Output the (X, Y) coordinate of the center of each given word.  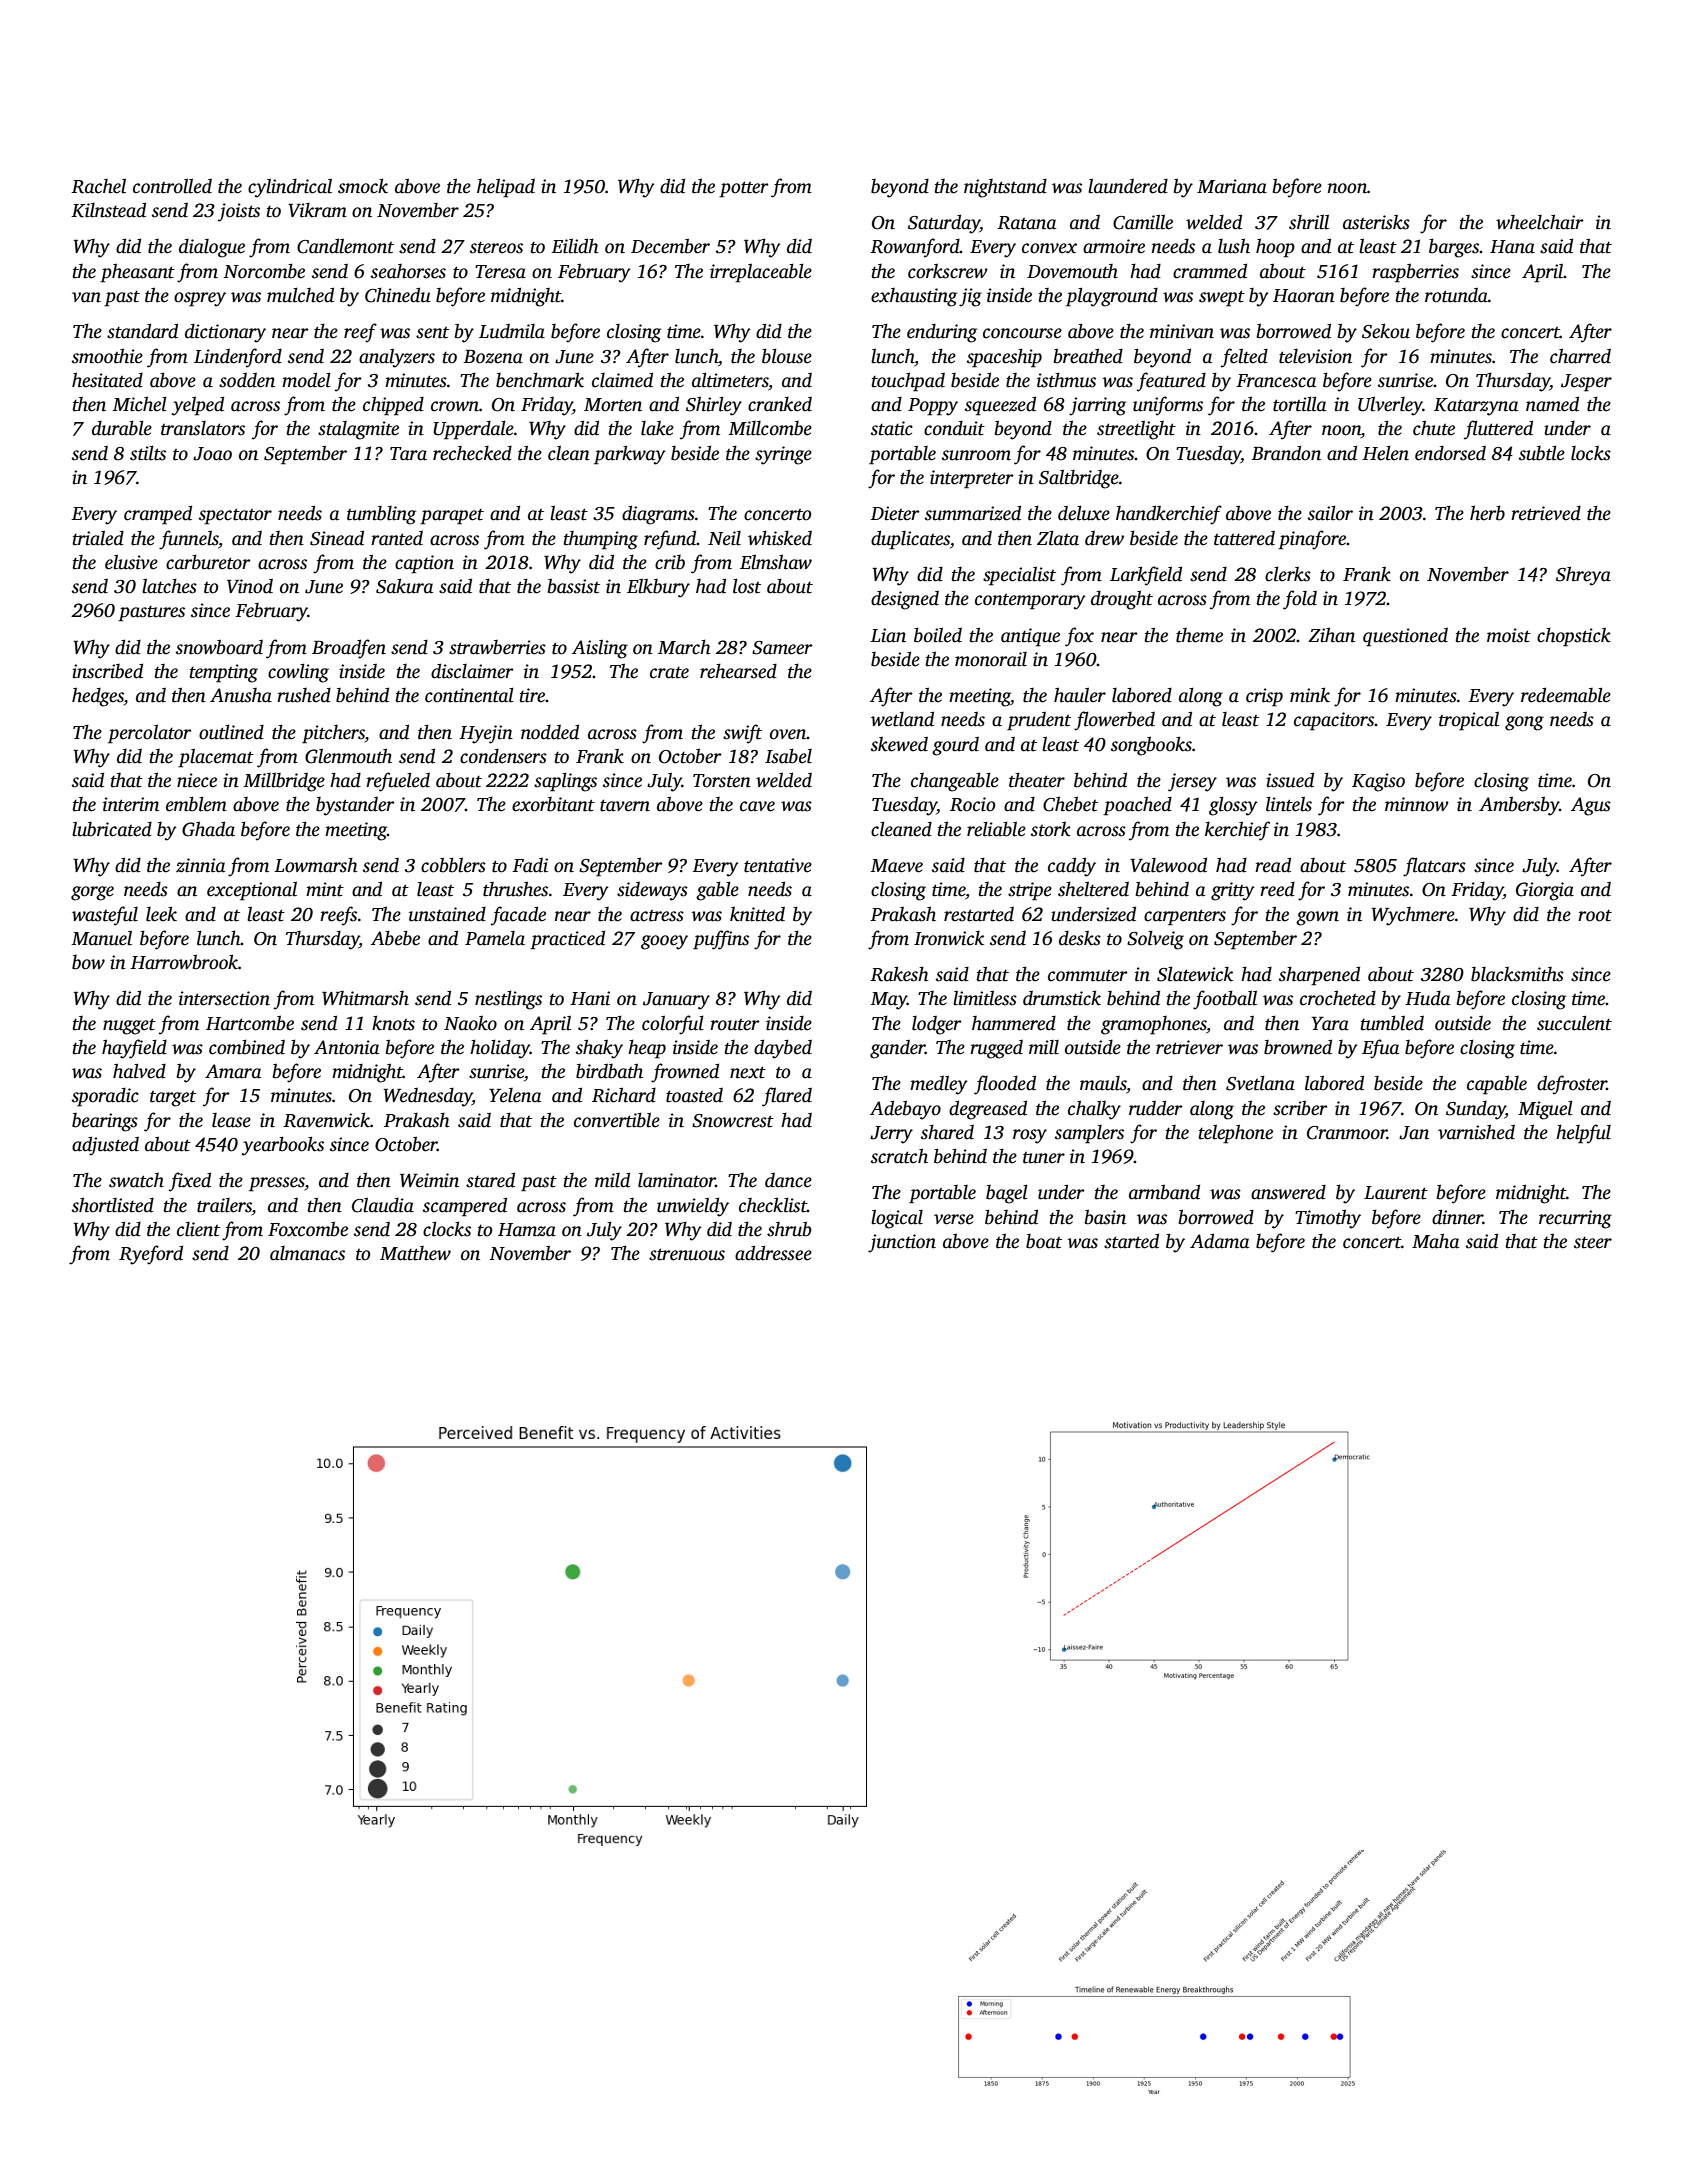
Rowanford (915, 248)
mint (325, 889)
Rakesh (899, 974)
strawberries (497, 647)
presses (277, 1184)
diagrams (658, 515)
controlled (172, 186)
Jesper (1586, 383)
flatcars (1434, 867)
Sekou (1386, 331)
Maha (1435, 1241)
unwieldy (693, 1207)
